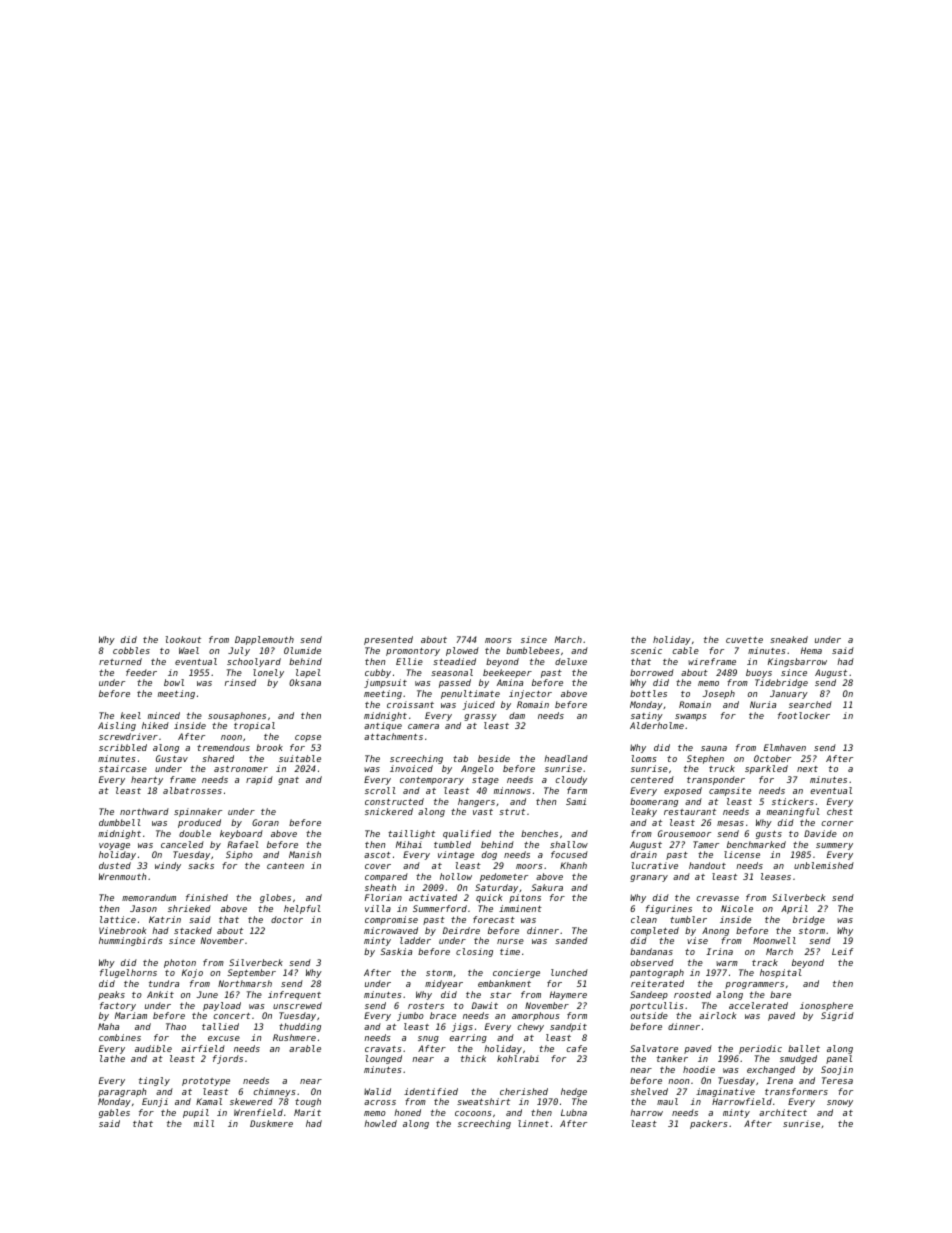 This screenshot has width=952, height=1233. I want to click on Elmhaven, so click(785, 747).
